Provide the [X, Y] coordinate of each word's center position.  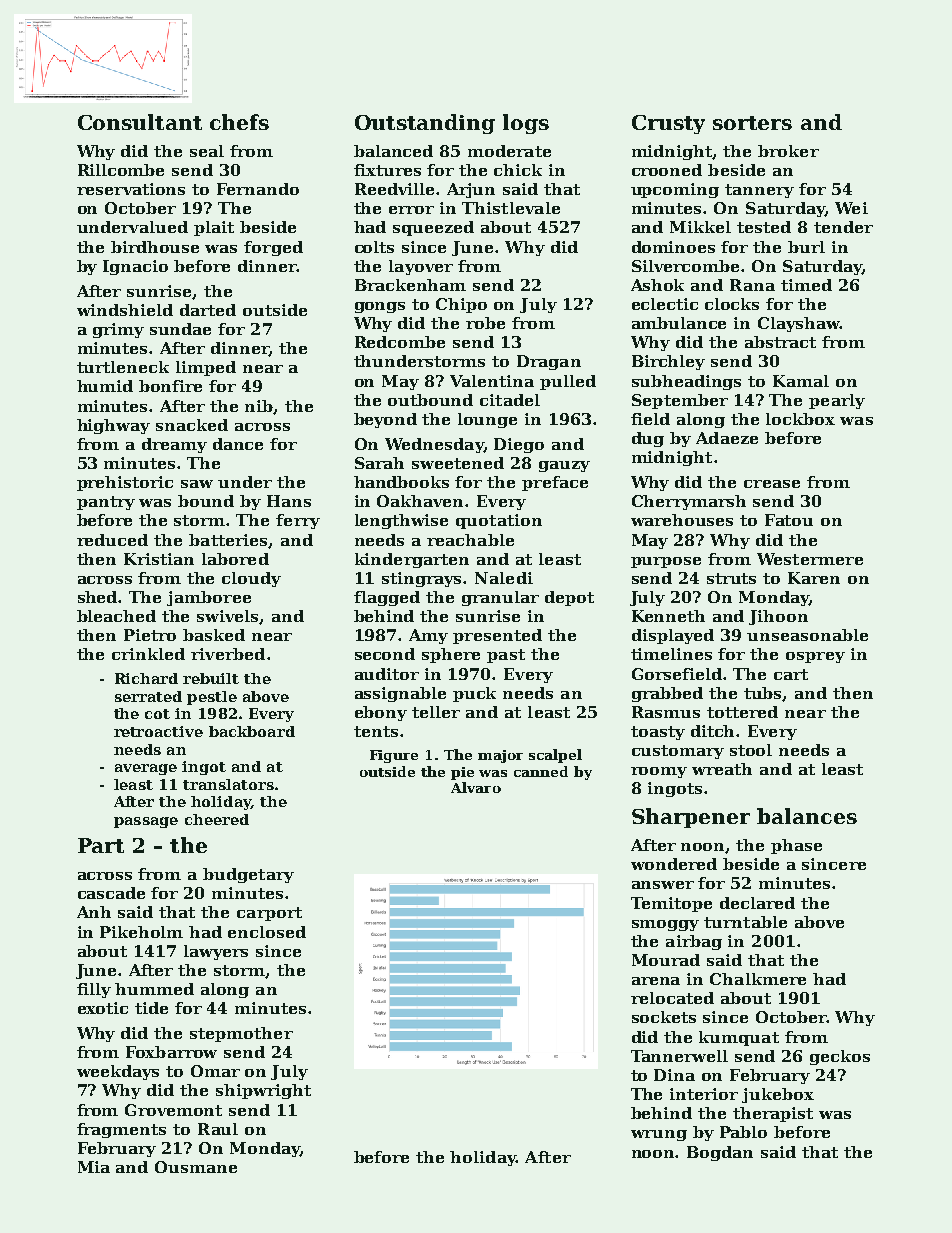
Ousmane [196, 1167]
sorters [752, 123]
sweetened [458, 463]
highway [113, 426]
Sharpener [691, 818]
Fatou [789, 520]
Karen [814, 578]
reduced [112, 540]
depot [569, 598]
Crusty [668, 124]
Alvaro [476, 787]
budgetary [248, 875]
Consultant [140, 122]
